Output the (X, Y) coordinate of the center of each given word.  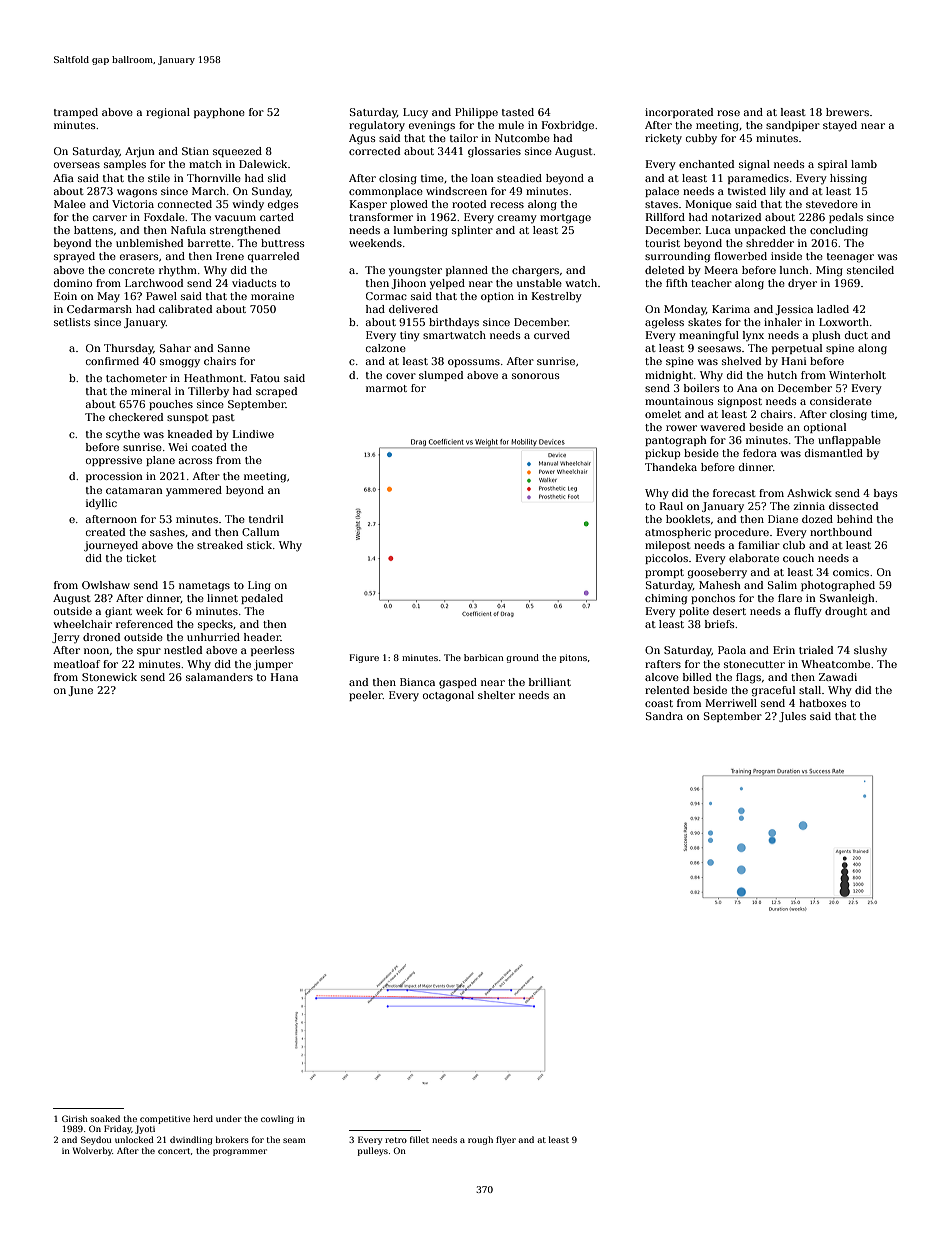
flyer (506, 1140)
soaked (105, 1118)
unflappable (849, 441)
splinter (472, 231)
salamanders (219, 677)
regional (168, 113)
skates (704, 322)
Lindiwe (253, 434)
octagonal (448, 696)
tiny (410, 336)
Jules (792, 717)
